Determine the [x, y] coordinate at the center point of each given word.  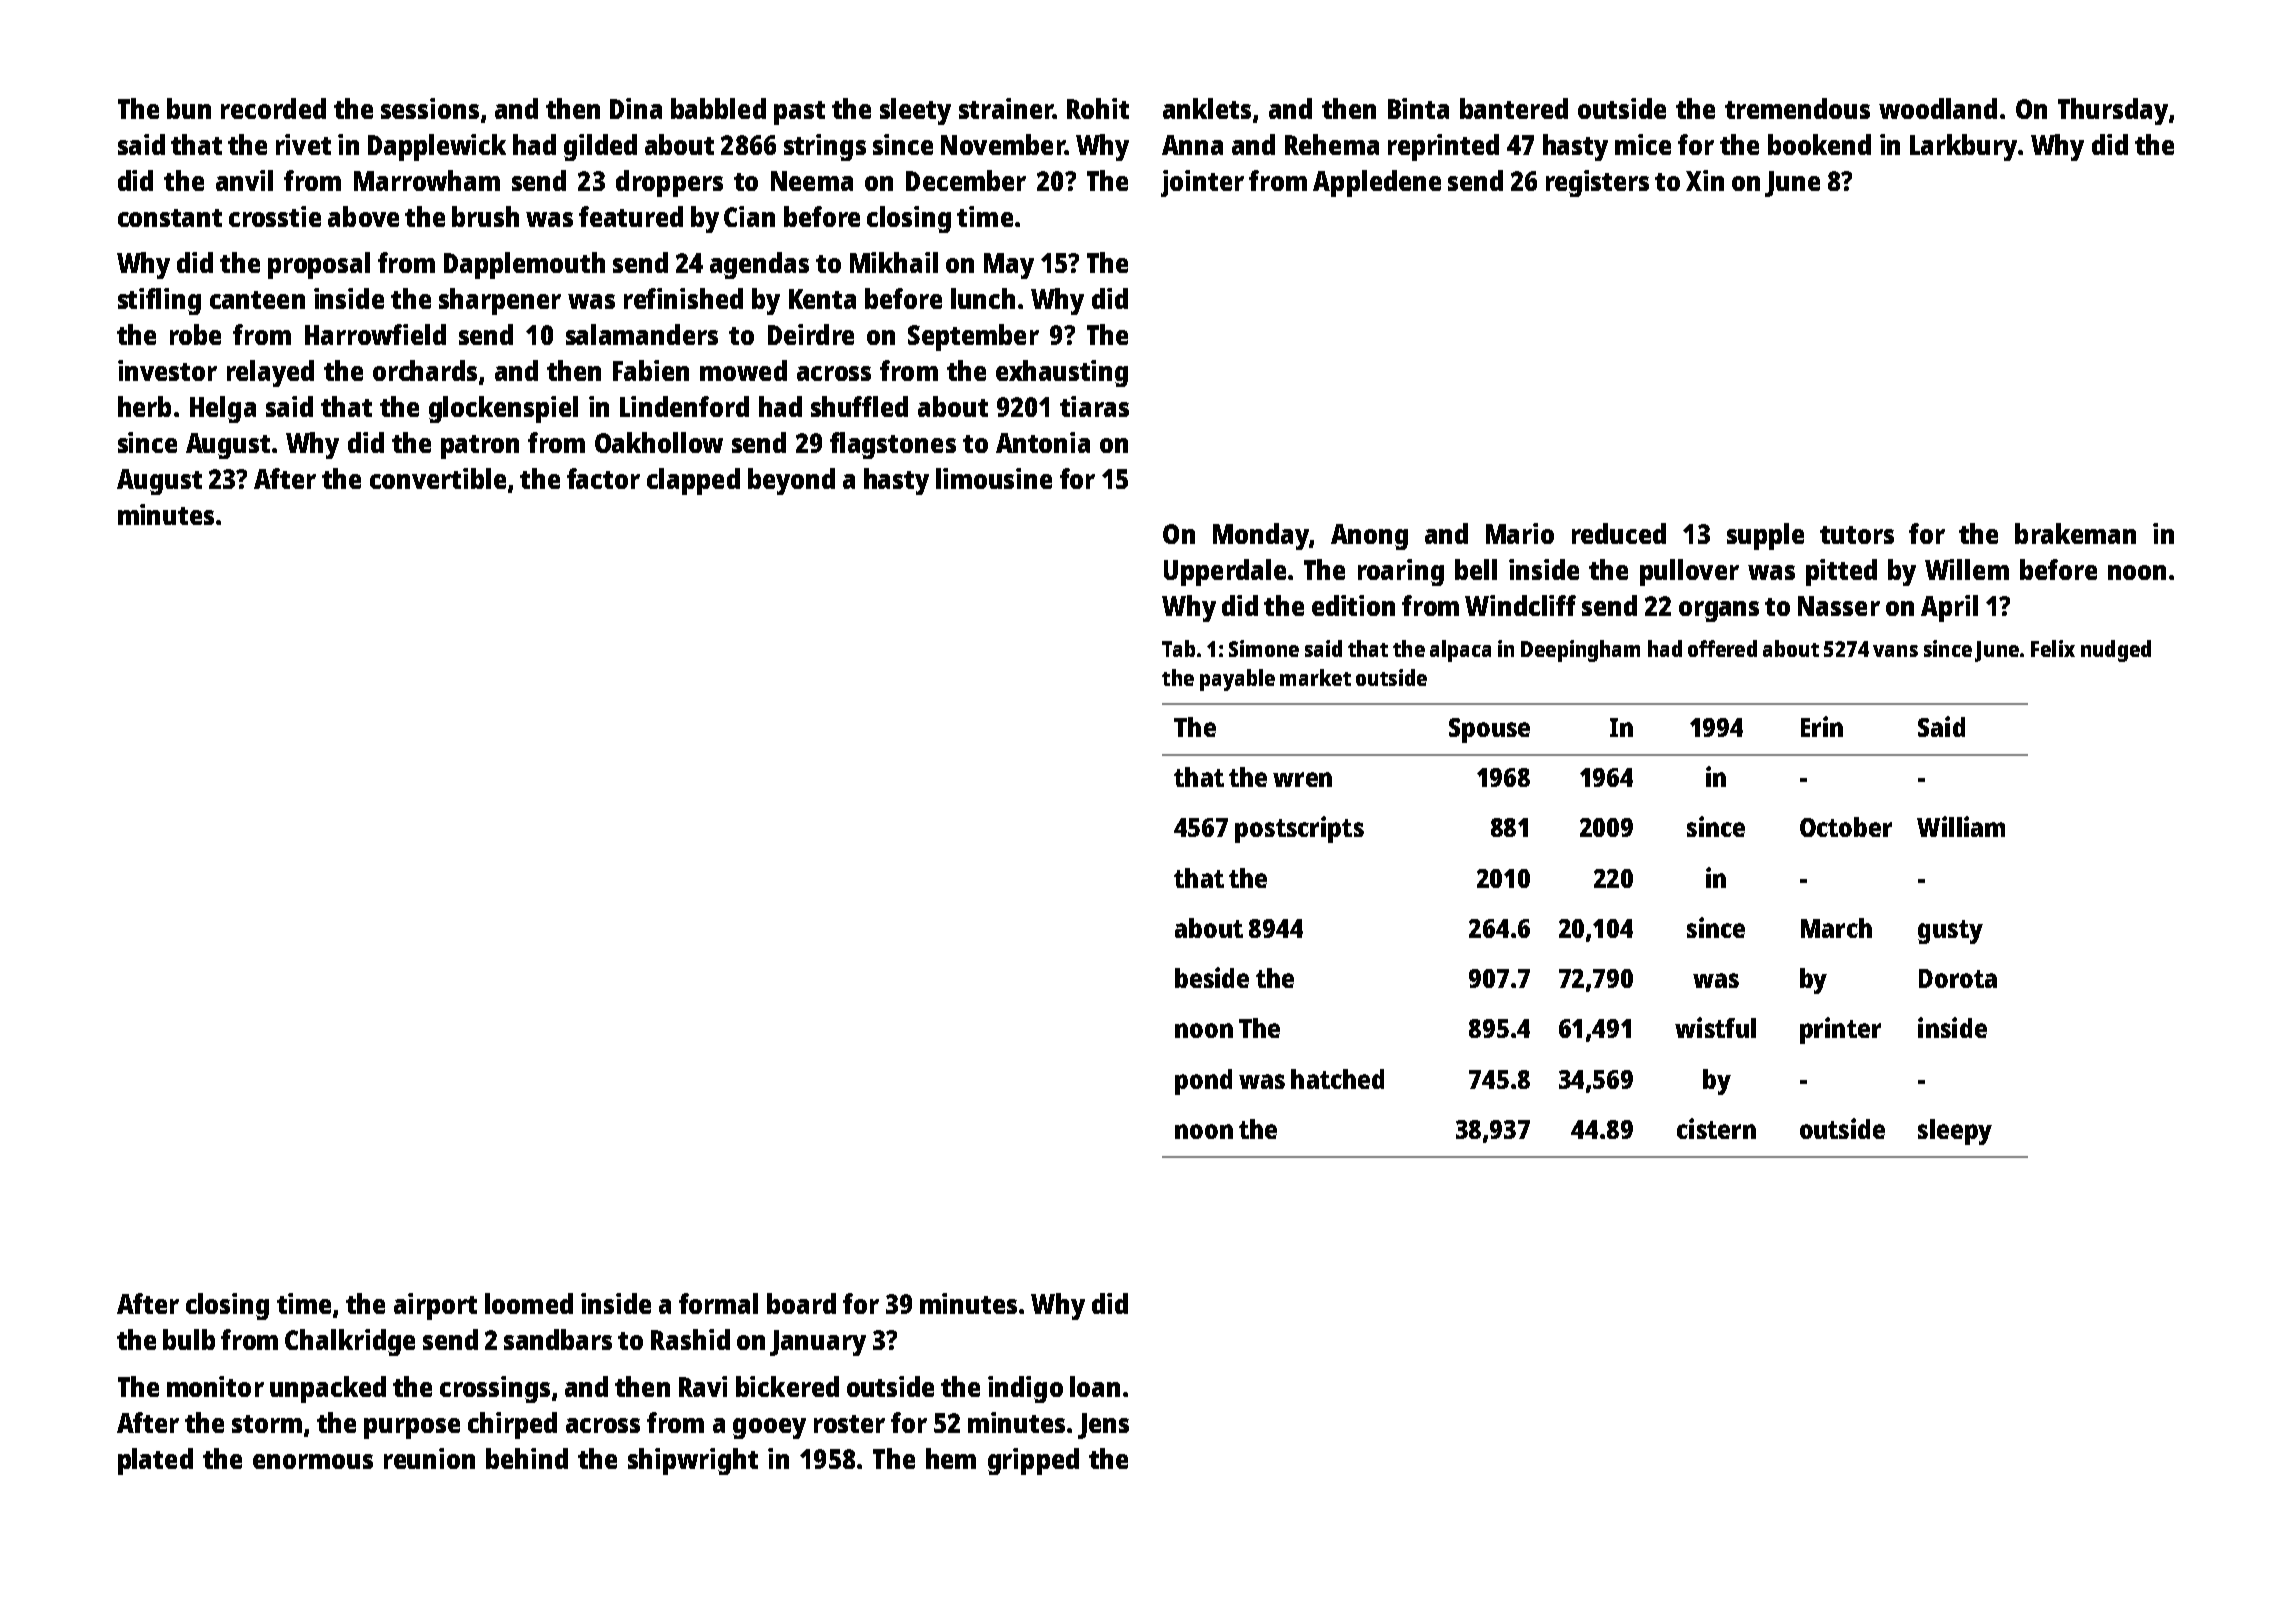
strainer [1006, 108]
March [1836, 928]
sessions [430, 108]
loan [1095, 1386]
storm [267, 1424]
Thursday [2113, 111]
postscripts [1299, 829]
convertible [438, 478]
